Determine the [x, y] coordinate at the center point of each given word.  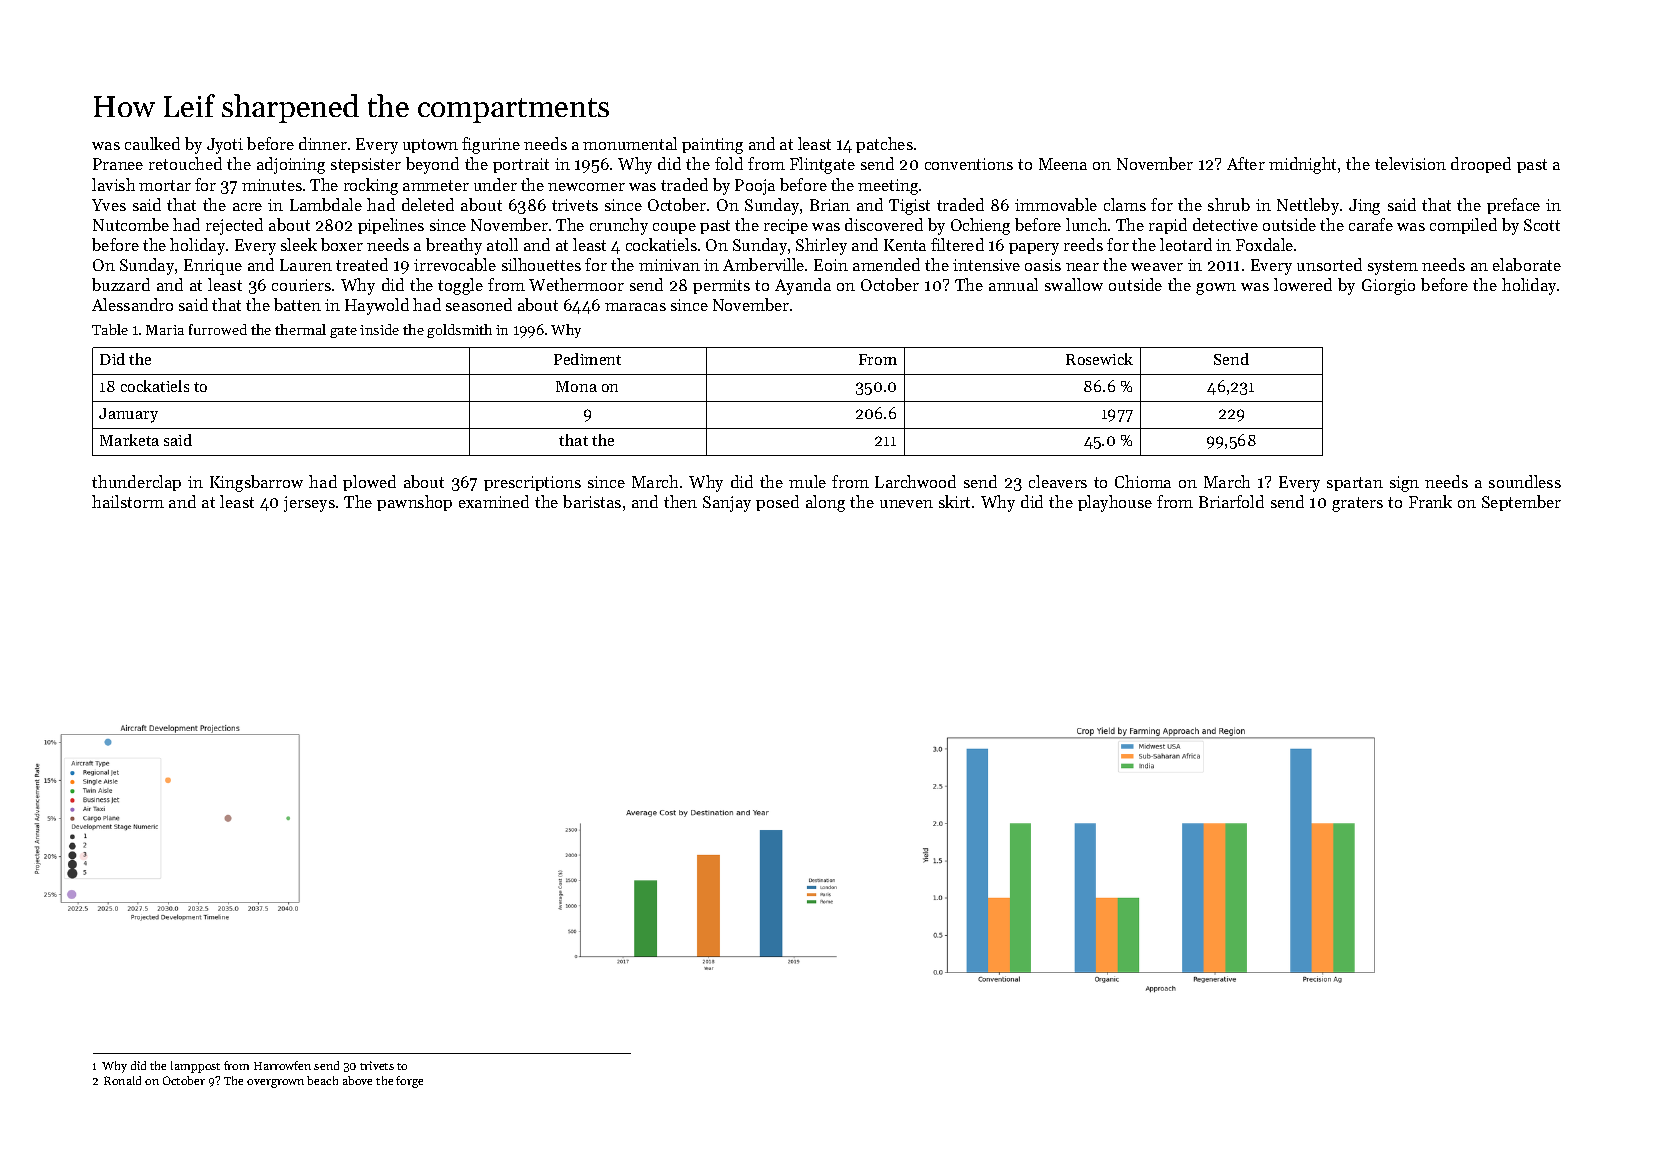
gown [1216, 289]
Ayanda [803, 286]
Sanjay [727, 504]
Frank [1430, 501]
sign [1404, 484]
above [357, 1080]
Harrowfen [282, 1065]
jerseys [309, 504]
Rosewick [1099, 359]
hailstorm [128, 501]
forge [409, 1082]
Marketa [129, 440]
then [680, 501]
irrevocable [455, 264]
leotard [1186, 244]
